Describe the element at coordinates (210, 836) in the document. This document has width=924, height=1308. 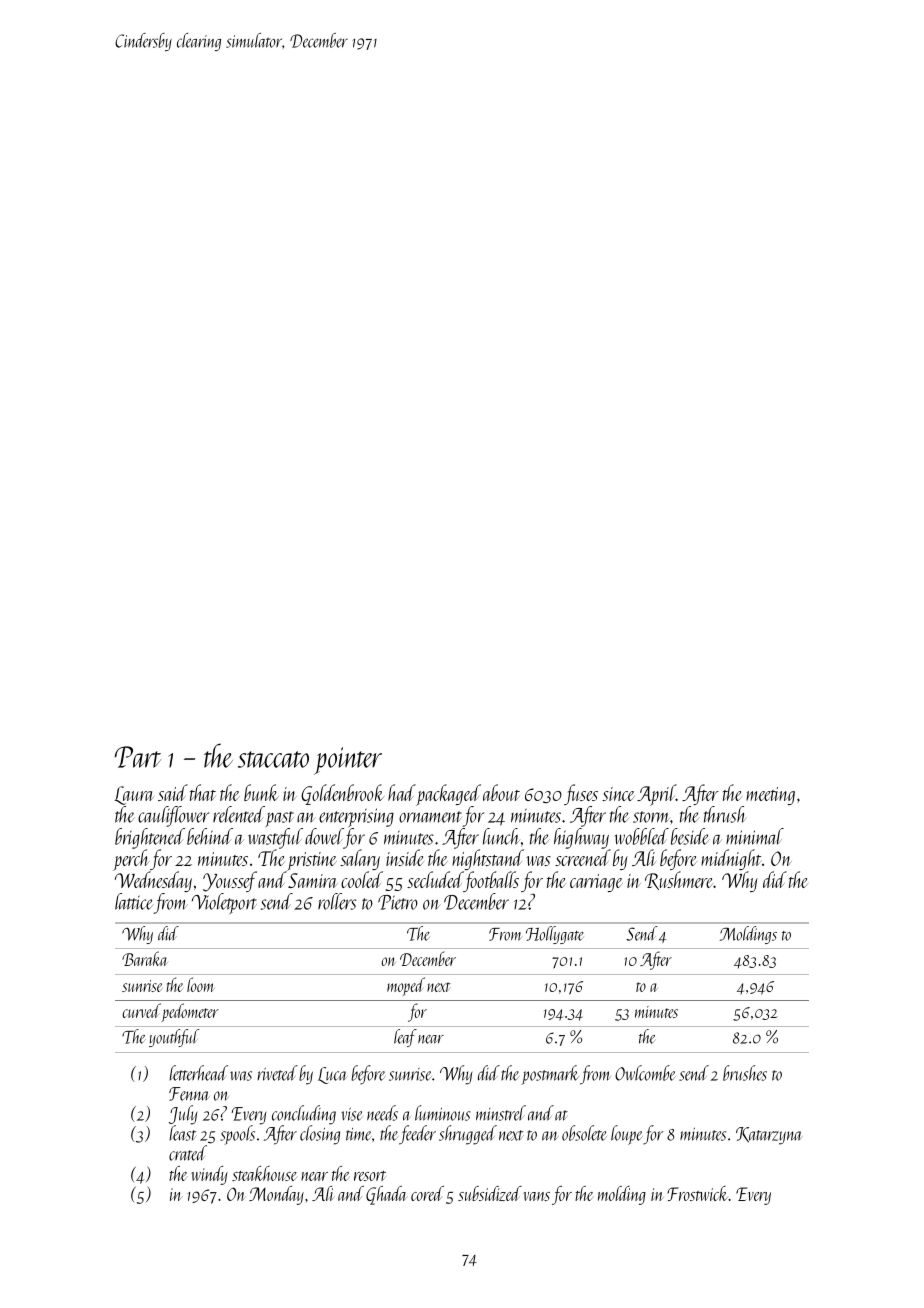
I see `behind` at that location.
